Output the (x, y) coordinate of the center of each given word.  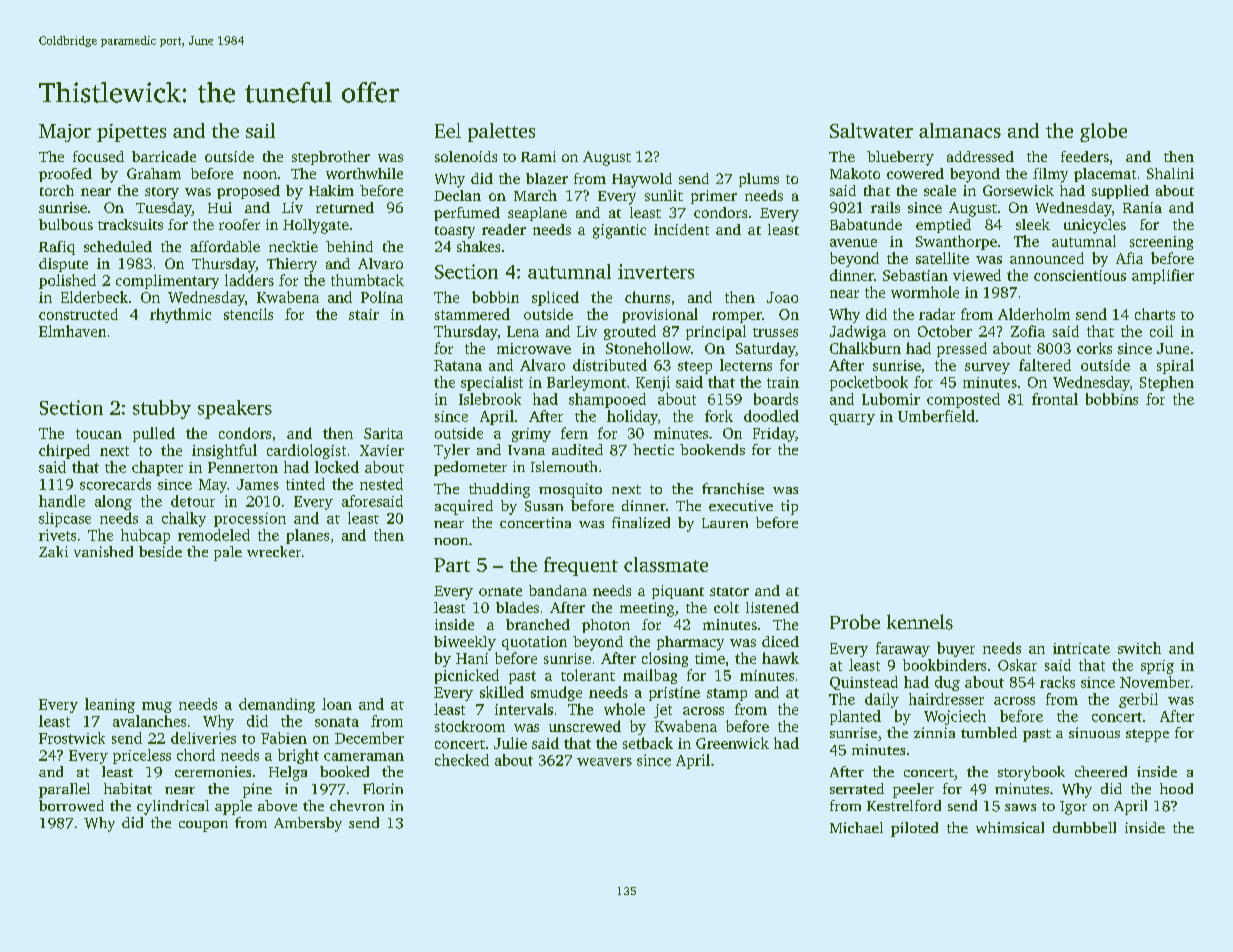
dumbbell (1084, 827)
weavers (604, 762)
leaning (110, 705)
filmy (1050, 175)
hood (1176, 788)
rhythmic (180, 315)
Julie (510, 743)
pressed (962, 349)
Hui (220, 207)
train (783, 382)
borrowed (71, 805)
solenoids (466, 156)
